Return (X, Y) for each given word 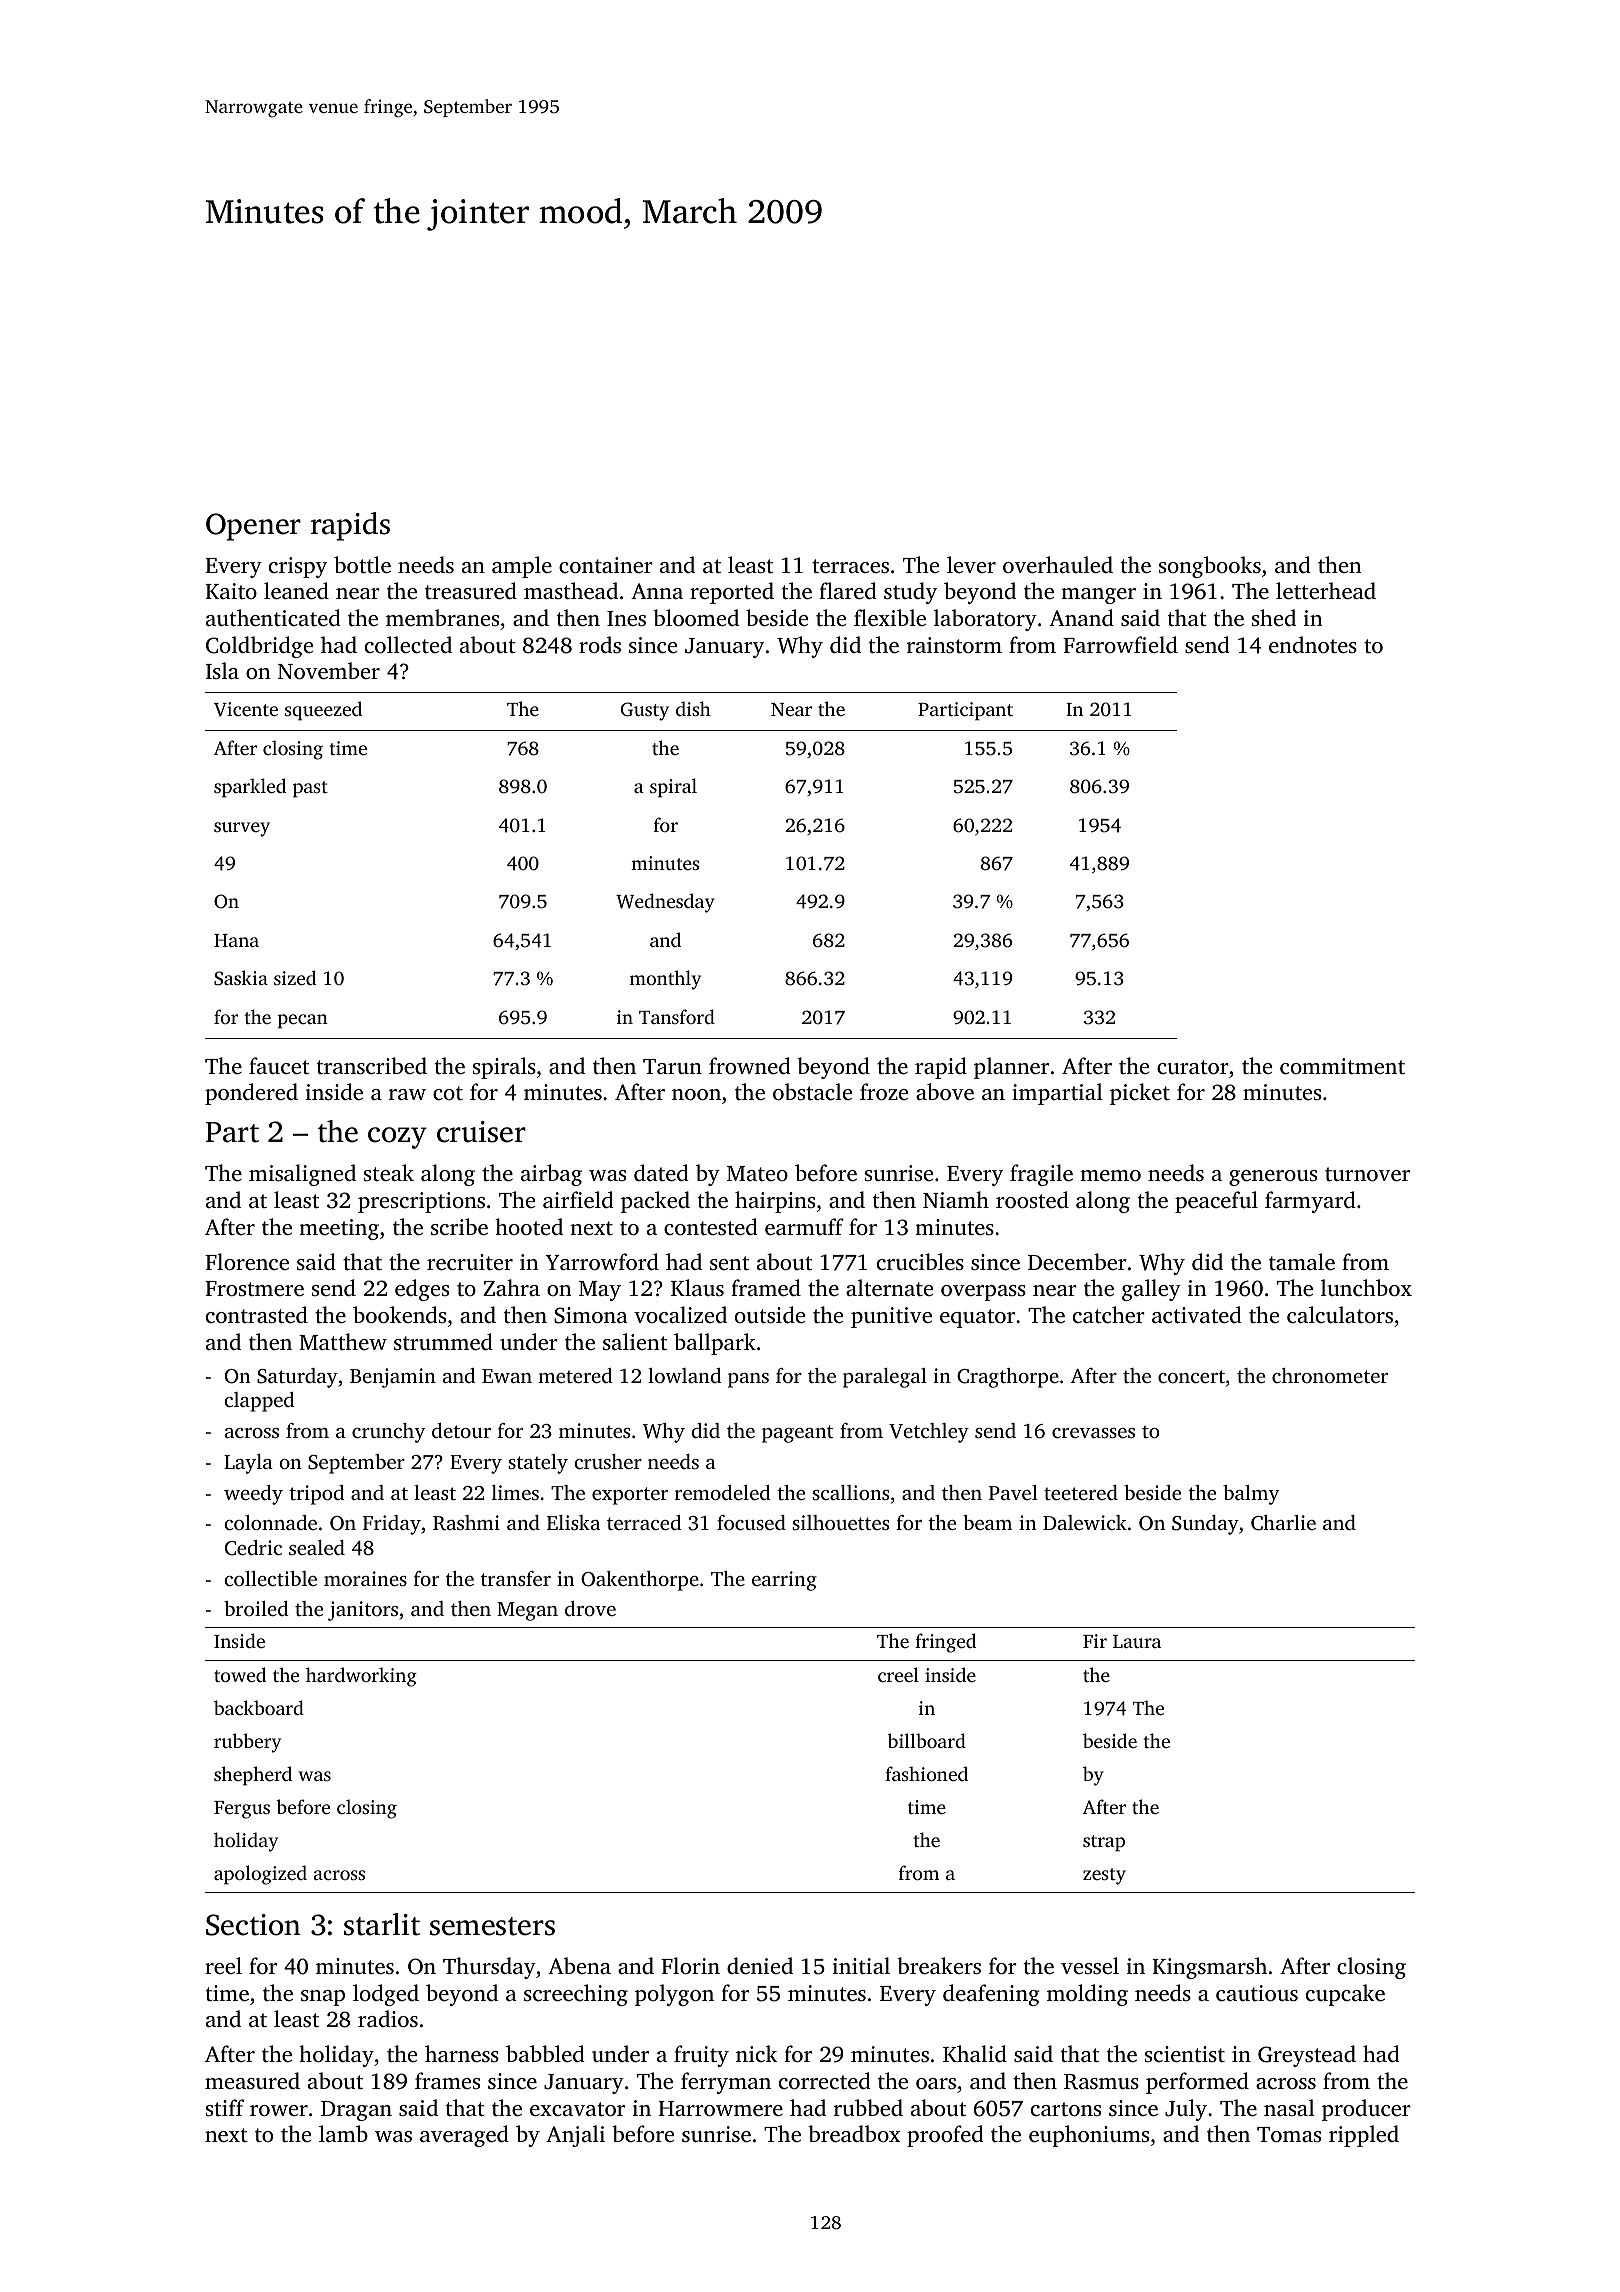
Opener (253, 527)
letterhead (1326, 590)
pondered (251, 1094)
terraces (850, 566)
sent (729, 1263)
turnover (1367, 1174)
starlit (382, 1924)
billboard (927, 1740)
